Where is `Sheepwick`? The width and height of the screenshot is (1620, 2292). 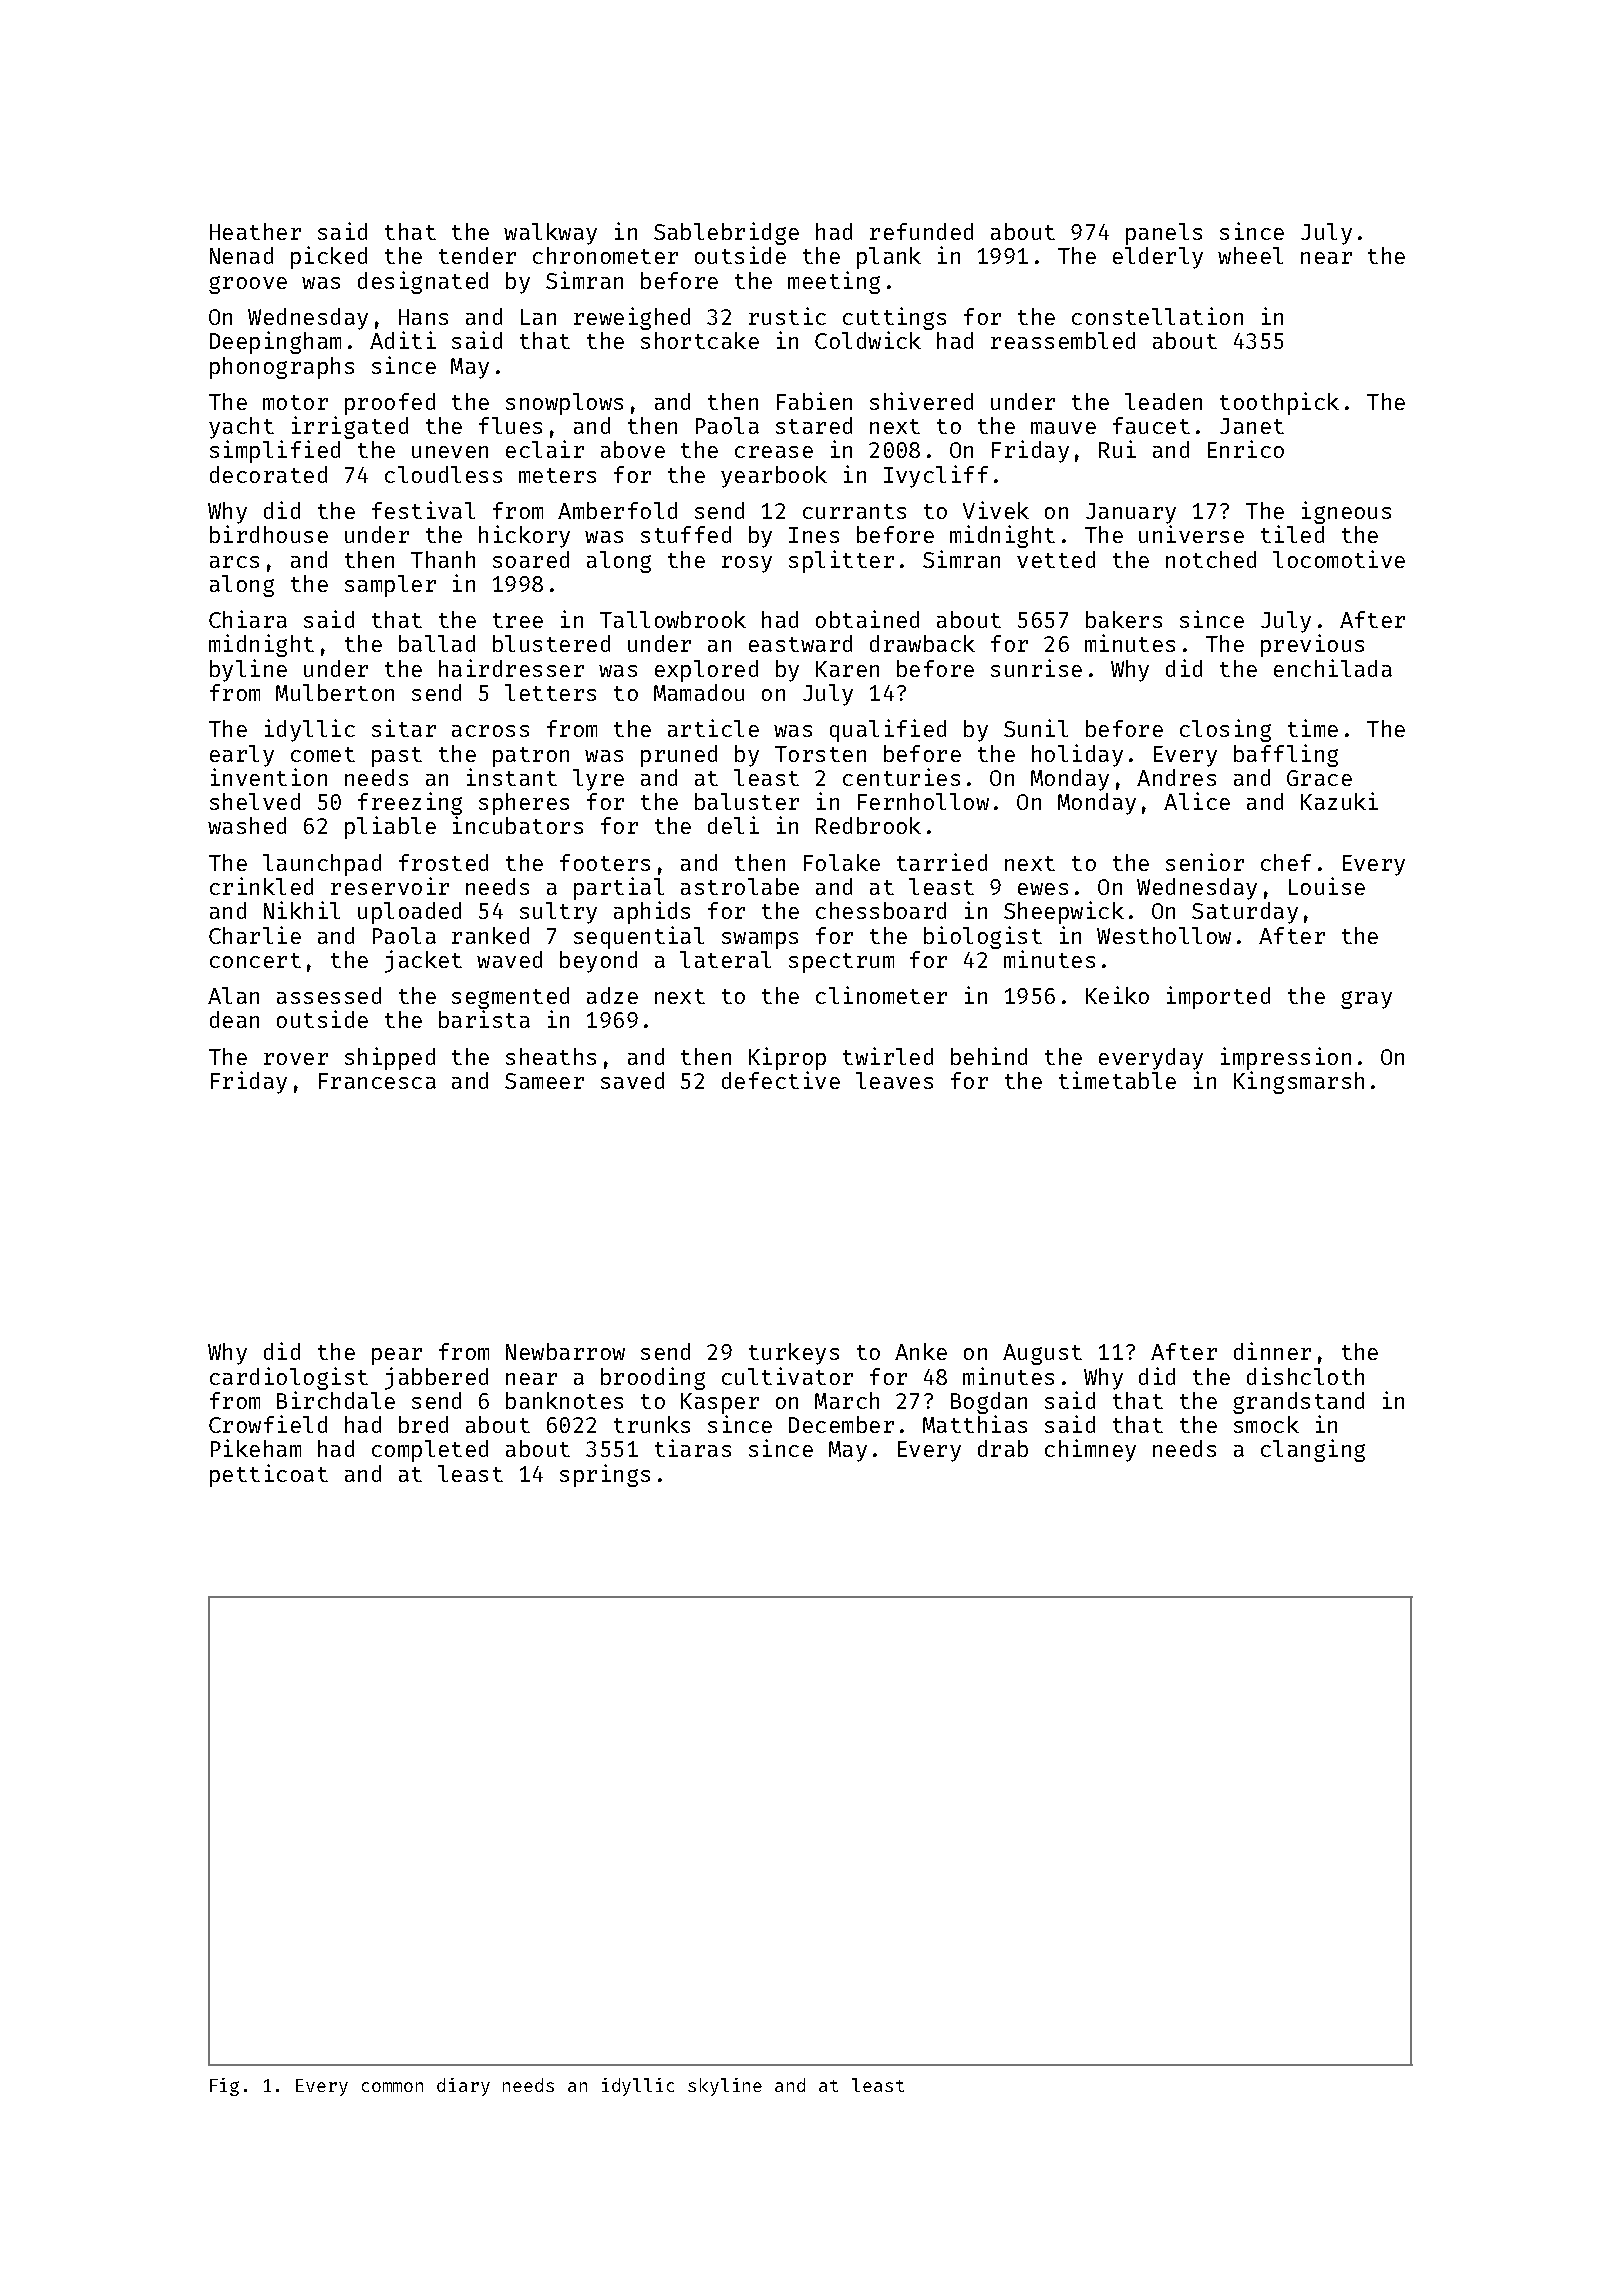
Sheepwick is located at coordinates (1064, 912).
